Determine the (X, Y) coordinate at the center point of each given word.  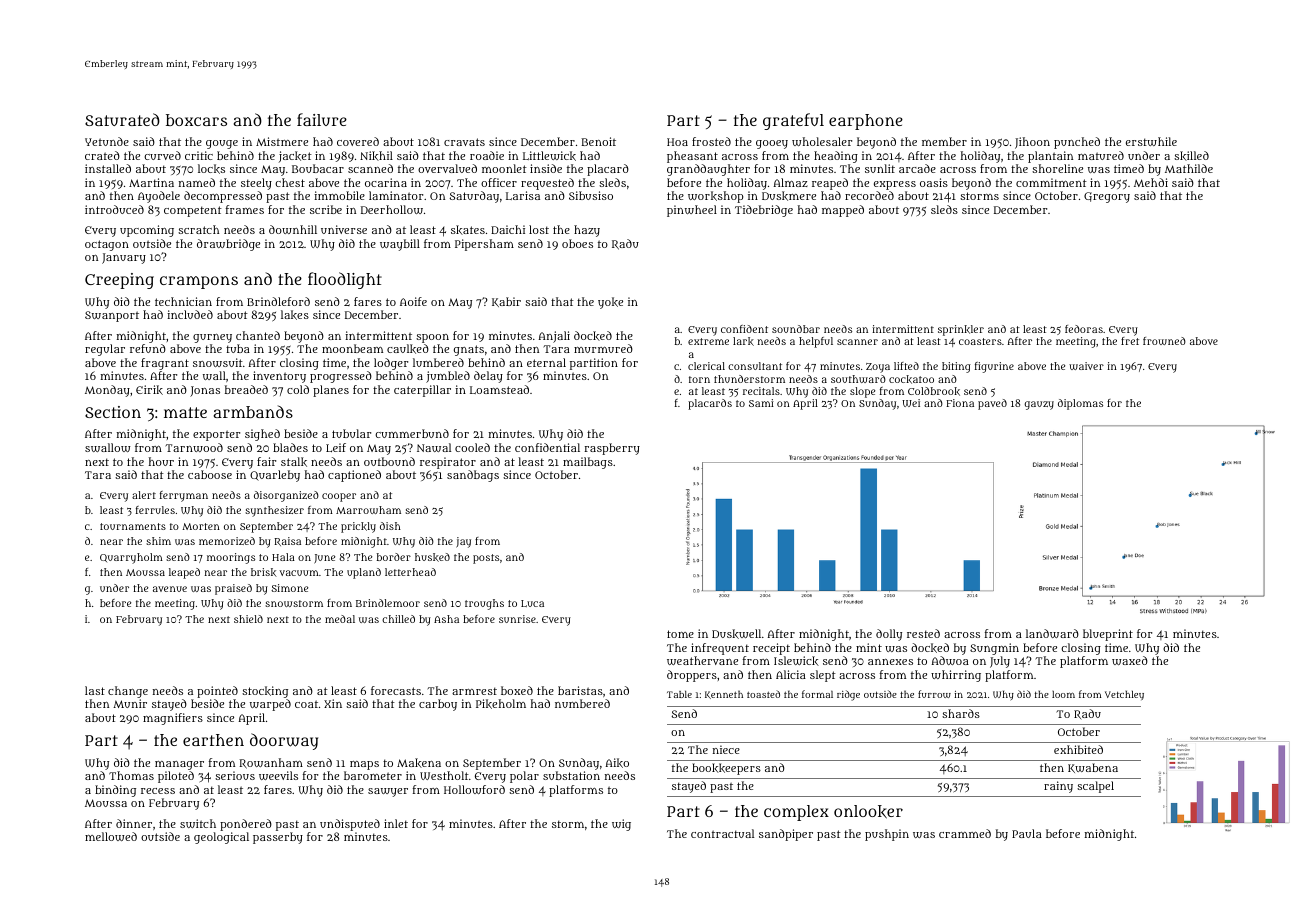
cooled (472, 447)
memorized (227, 541)
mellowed (111, 836)
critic (199, 155)
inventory (279, 377)
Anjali (554, 337)
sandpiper (786, 835)
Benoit (598, 141)
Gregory (1107, 197)
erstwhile (1151, 141)
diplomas (1080, 404)
